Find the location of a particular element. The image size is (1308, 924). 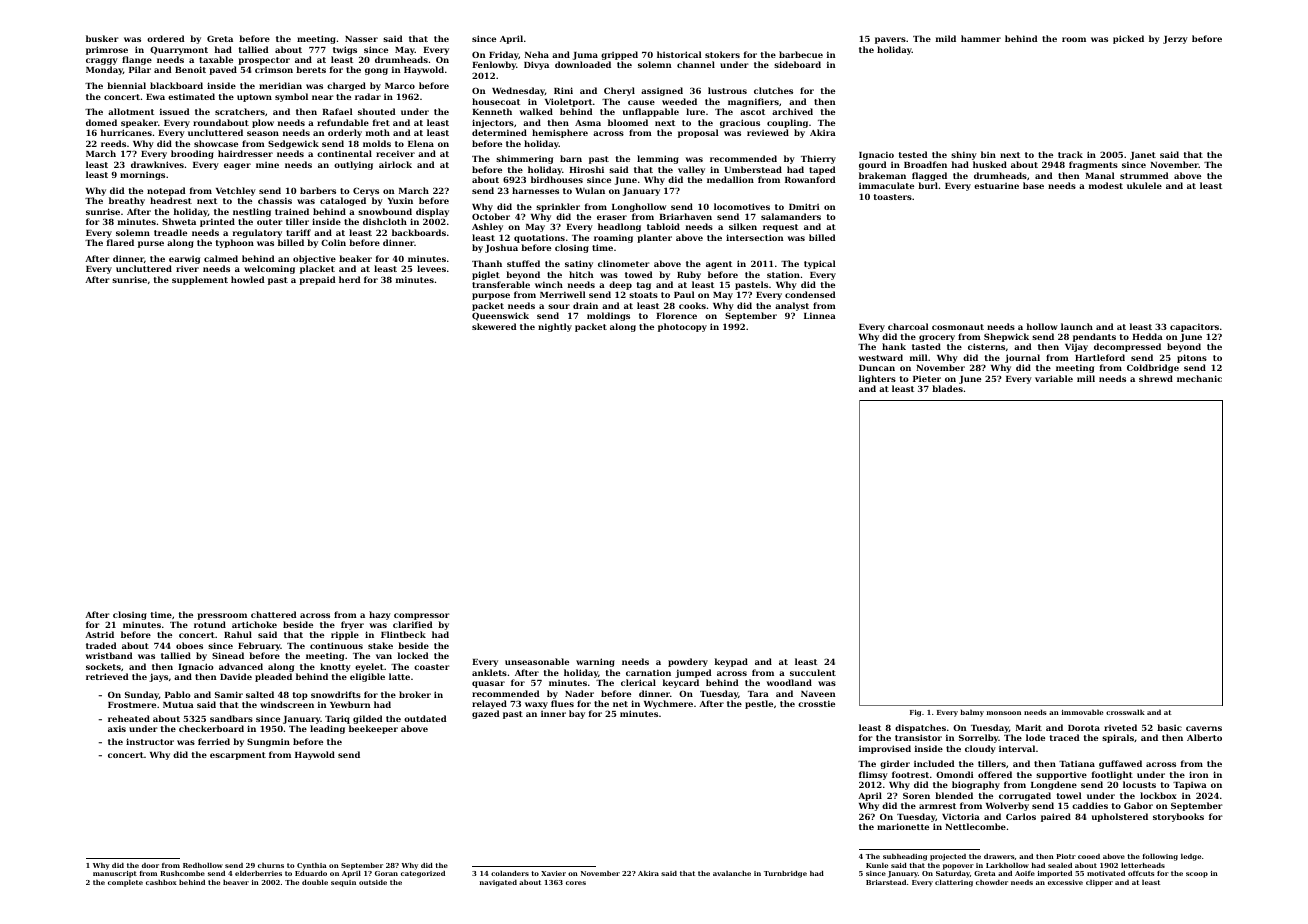

stake is located at coordinates (380, 645).
